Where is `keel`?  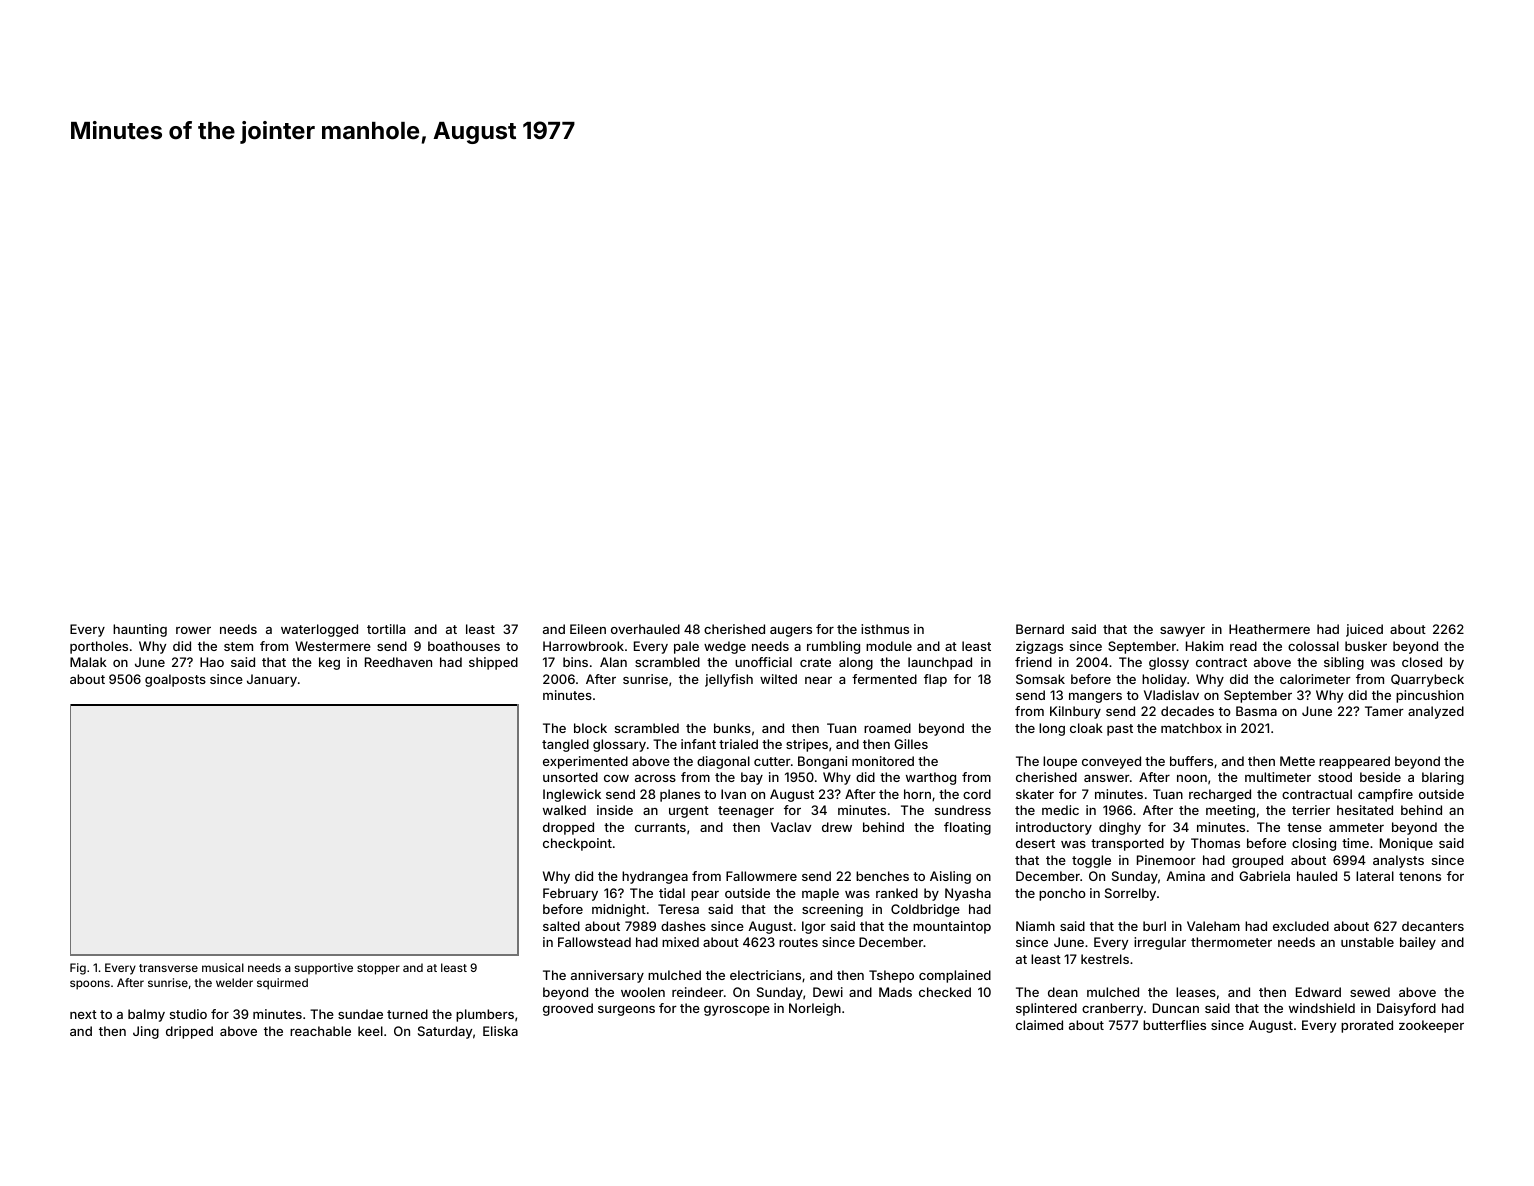
keel is located at coordinates (370, 1031).
